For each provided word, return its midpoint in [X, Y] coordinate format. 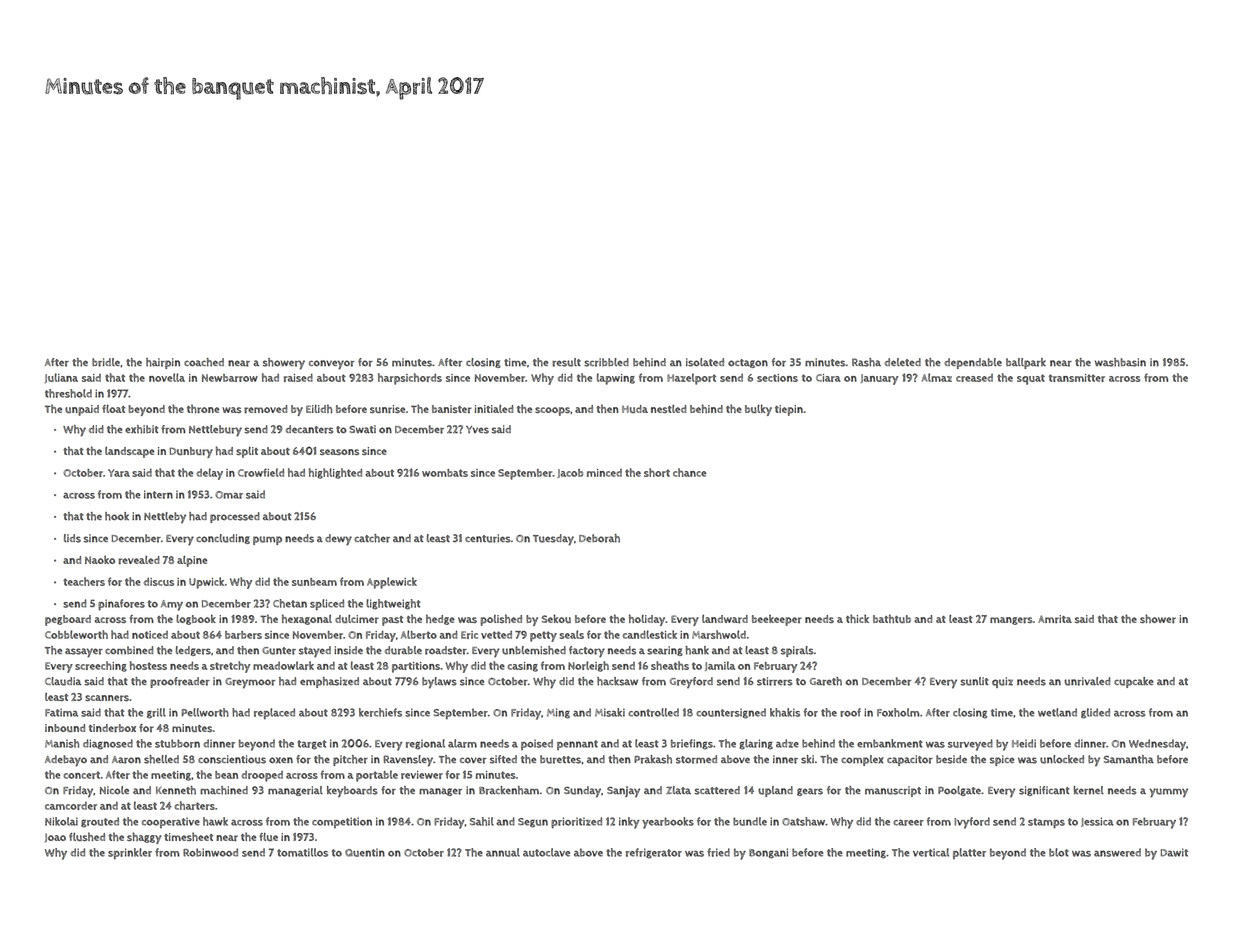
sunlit [974, 681]
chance [689, 472]
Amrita [1055, 619]
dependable [973, 363]
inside [348, 650]
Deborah [599, 538]
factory [587, 652]
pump [267, 540]
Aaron [126, 760]
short [657, 472]
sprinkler [130, 853]
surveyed [970, 745]
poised [537, 744]
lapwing [616, 379]
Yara [119, 473]
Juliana [61, 378]
